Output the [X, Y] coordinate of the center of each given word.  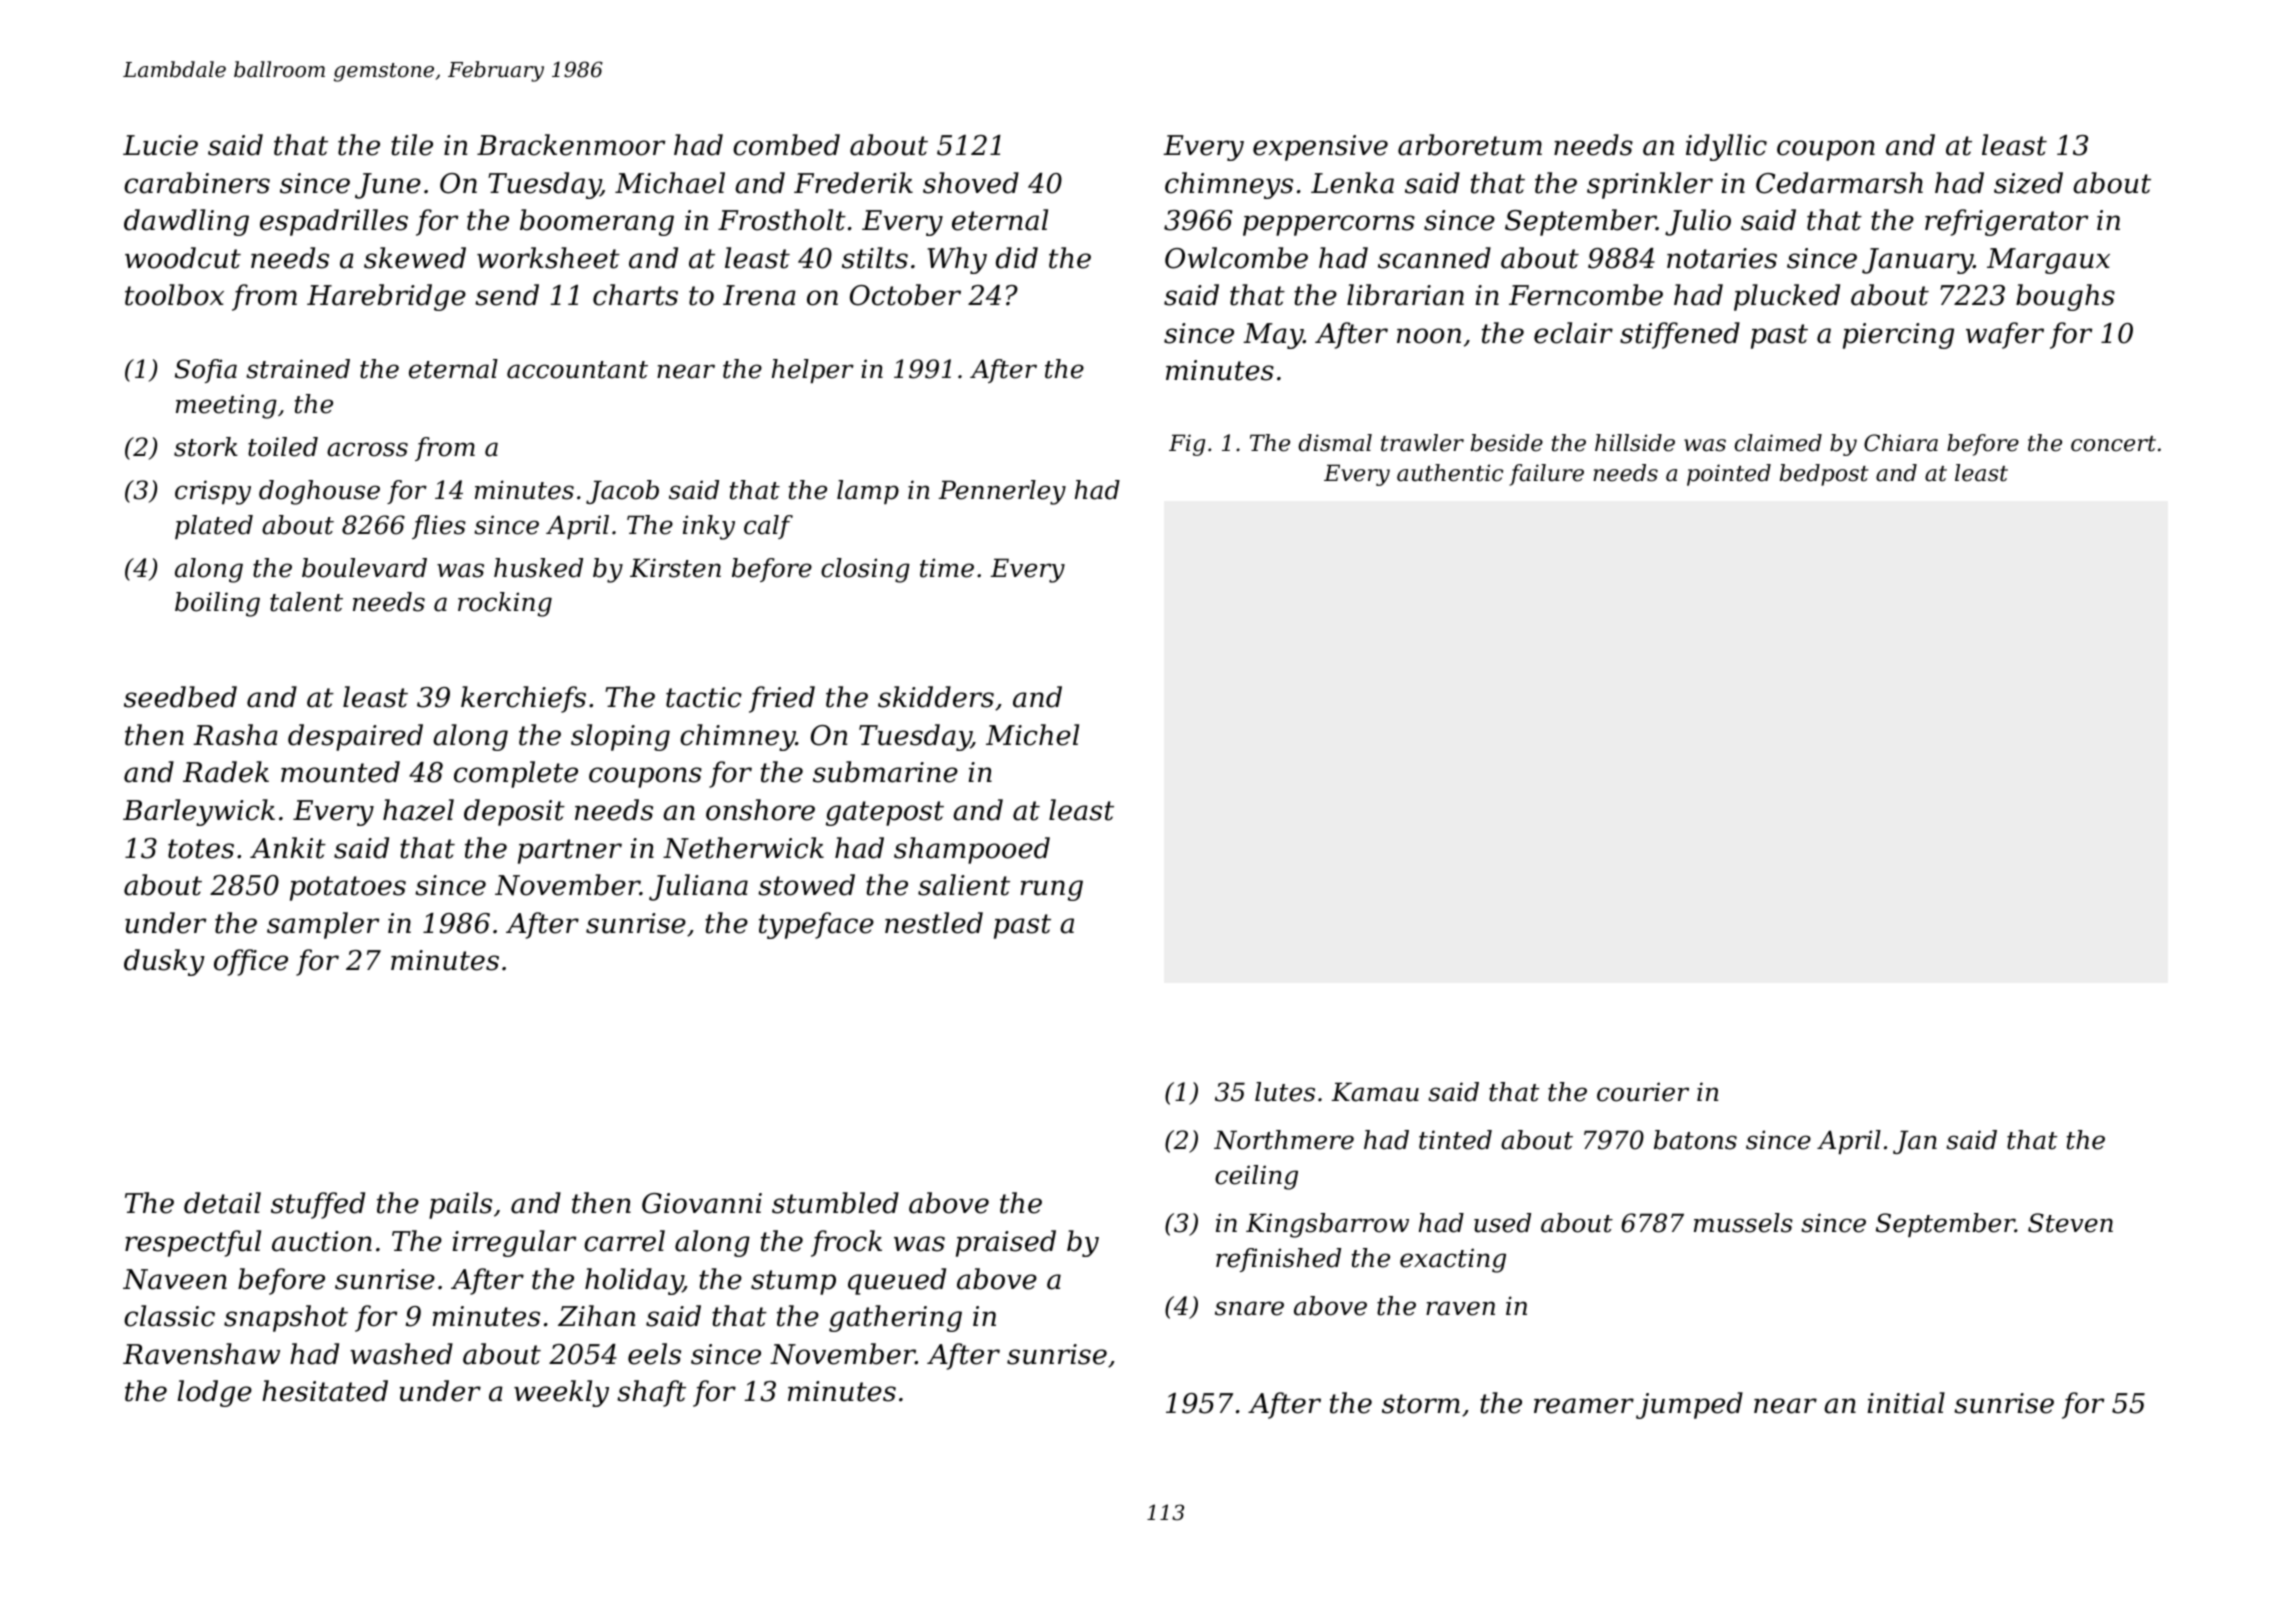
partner [570, 851]
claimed [1778, 443]
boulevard [364, 568]
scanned [1434, 258]
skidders [936, 697]
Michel [1032, 735]
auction [322, 1241]
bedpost [1824, 475]
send [507, 295]
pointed [1729, 475]
